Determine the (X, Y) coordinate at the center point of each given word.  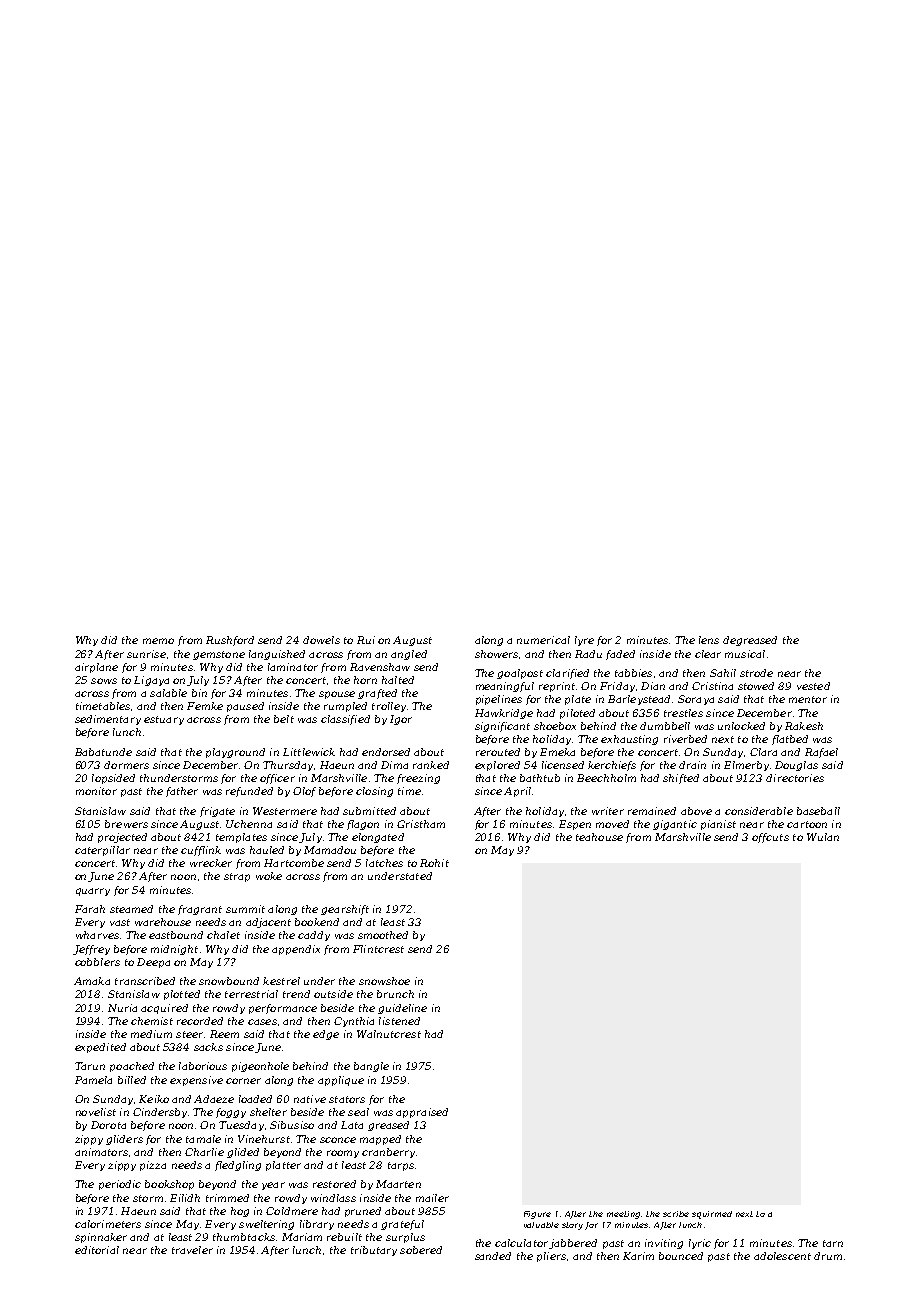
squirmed (712, 1215)
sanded (493, 1256)
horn (365, 680)
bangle (371, 1067)
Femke (205, 706)
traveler (192, 1250)
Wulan (823, 837)
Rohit (434, 863)
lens (709, 640)
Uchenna (249, 824)
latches (384, 863)
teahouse (599, 837)
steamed (131, 909)
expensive (196, 1081)
